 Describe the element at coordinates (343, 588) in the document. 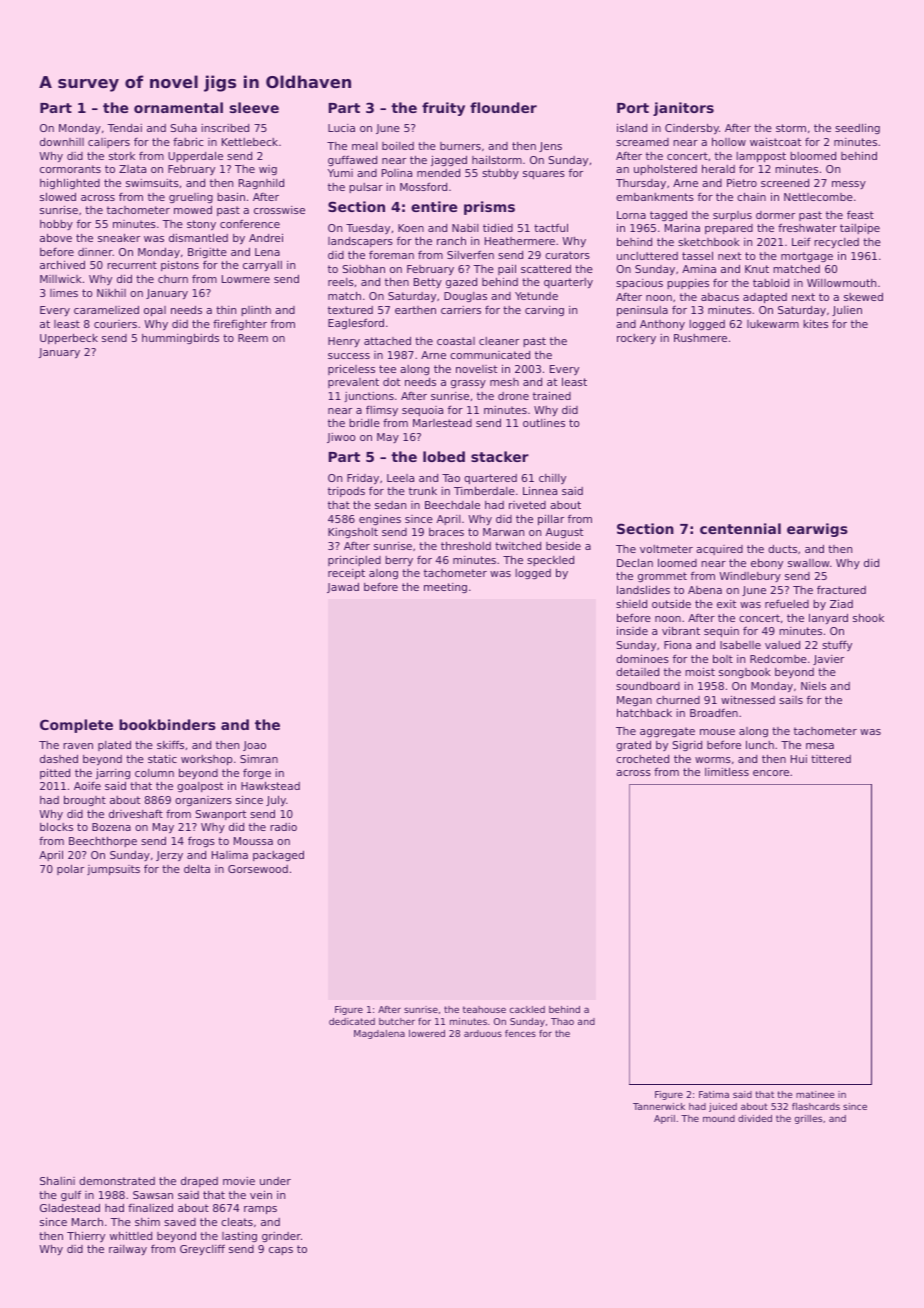

I see `Jawad` at that location.
